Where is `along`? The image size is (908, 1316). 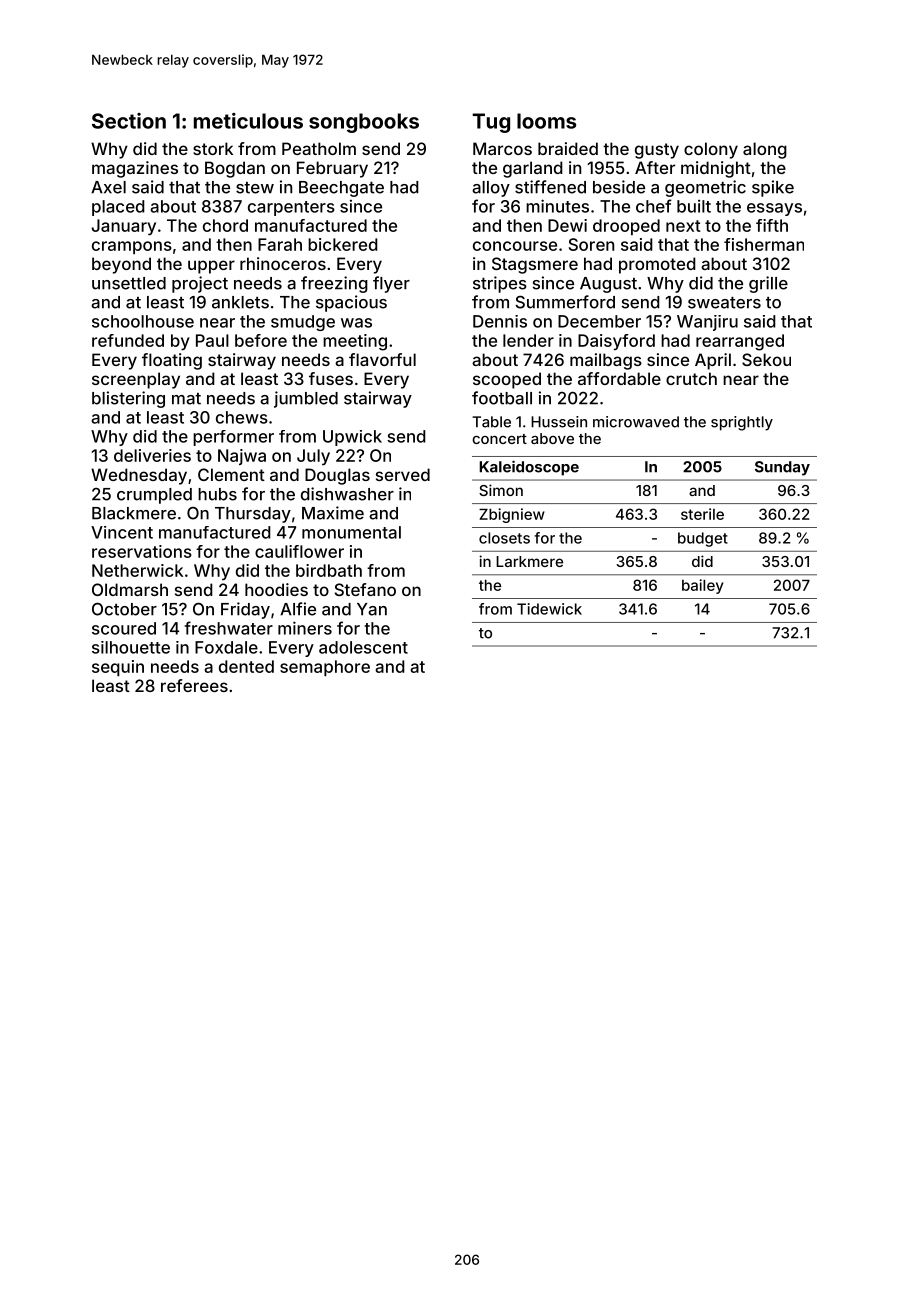 along is located at coordinates (765, 150).
